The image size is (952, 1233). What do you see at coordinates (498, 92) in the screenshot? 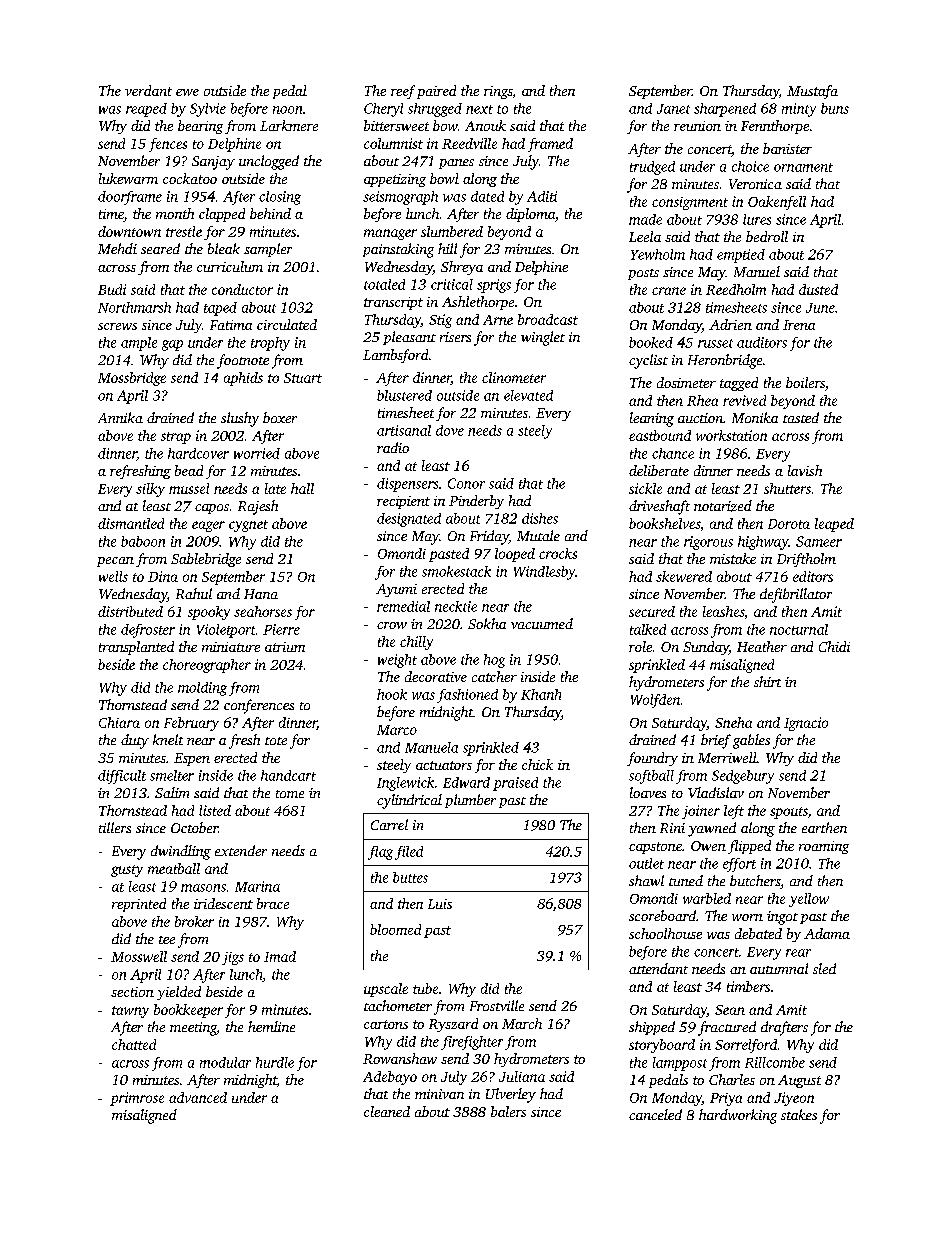
I see `rings` at bounding box center [498, 92].
